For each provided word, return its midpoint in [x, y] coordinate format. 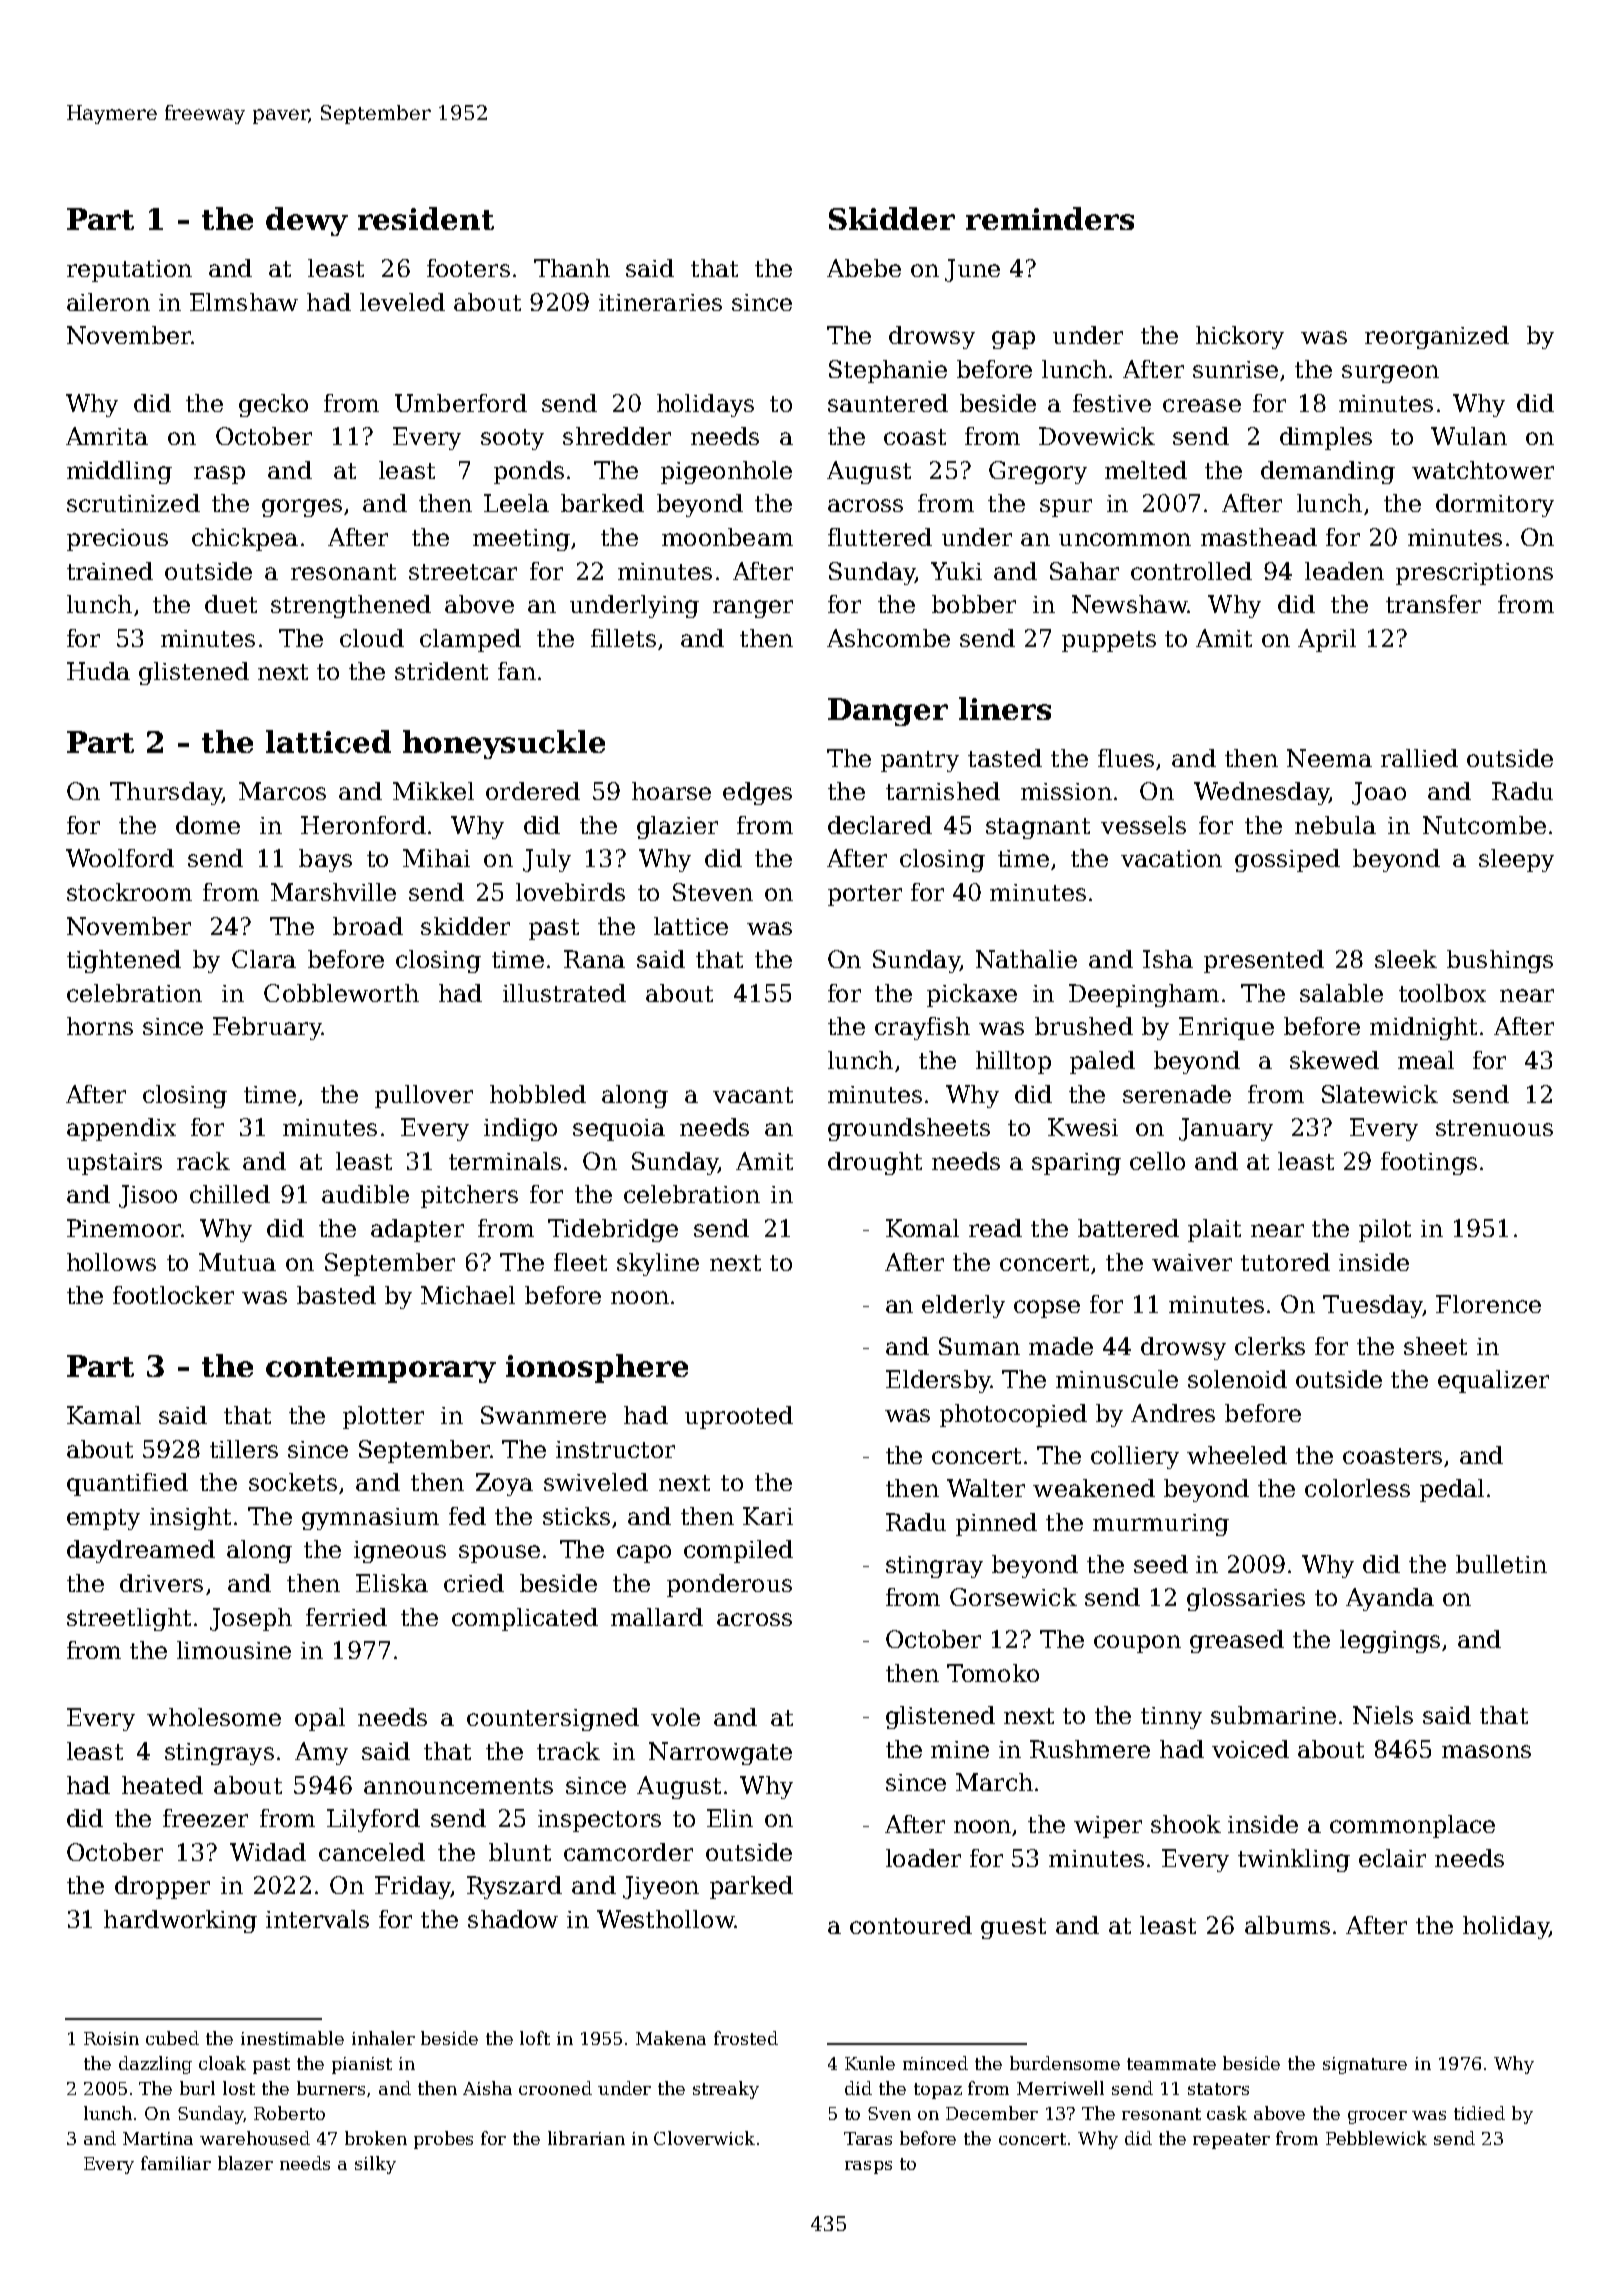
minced [935, 2063]
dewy [307, 221]
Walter [986, 1488]
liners [1005, 708]
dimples [1326, 438]
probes [443, 2140]
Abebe [864, 268]
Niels [1383, 1715]
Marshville [333, 892]
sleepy [1516, 860]
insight [190, 1518]
